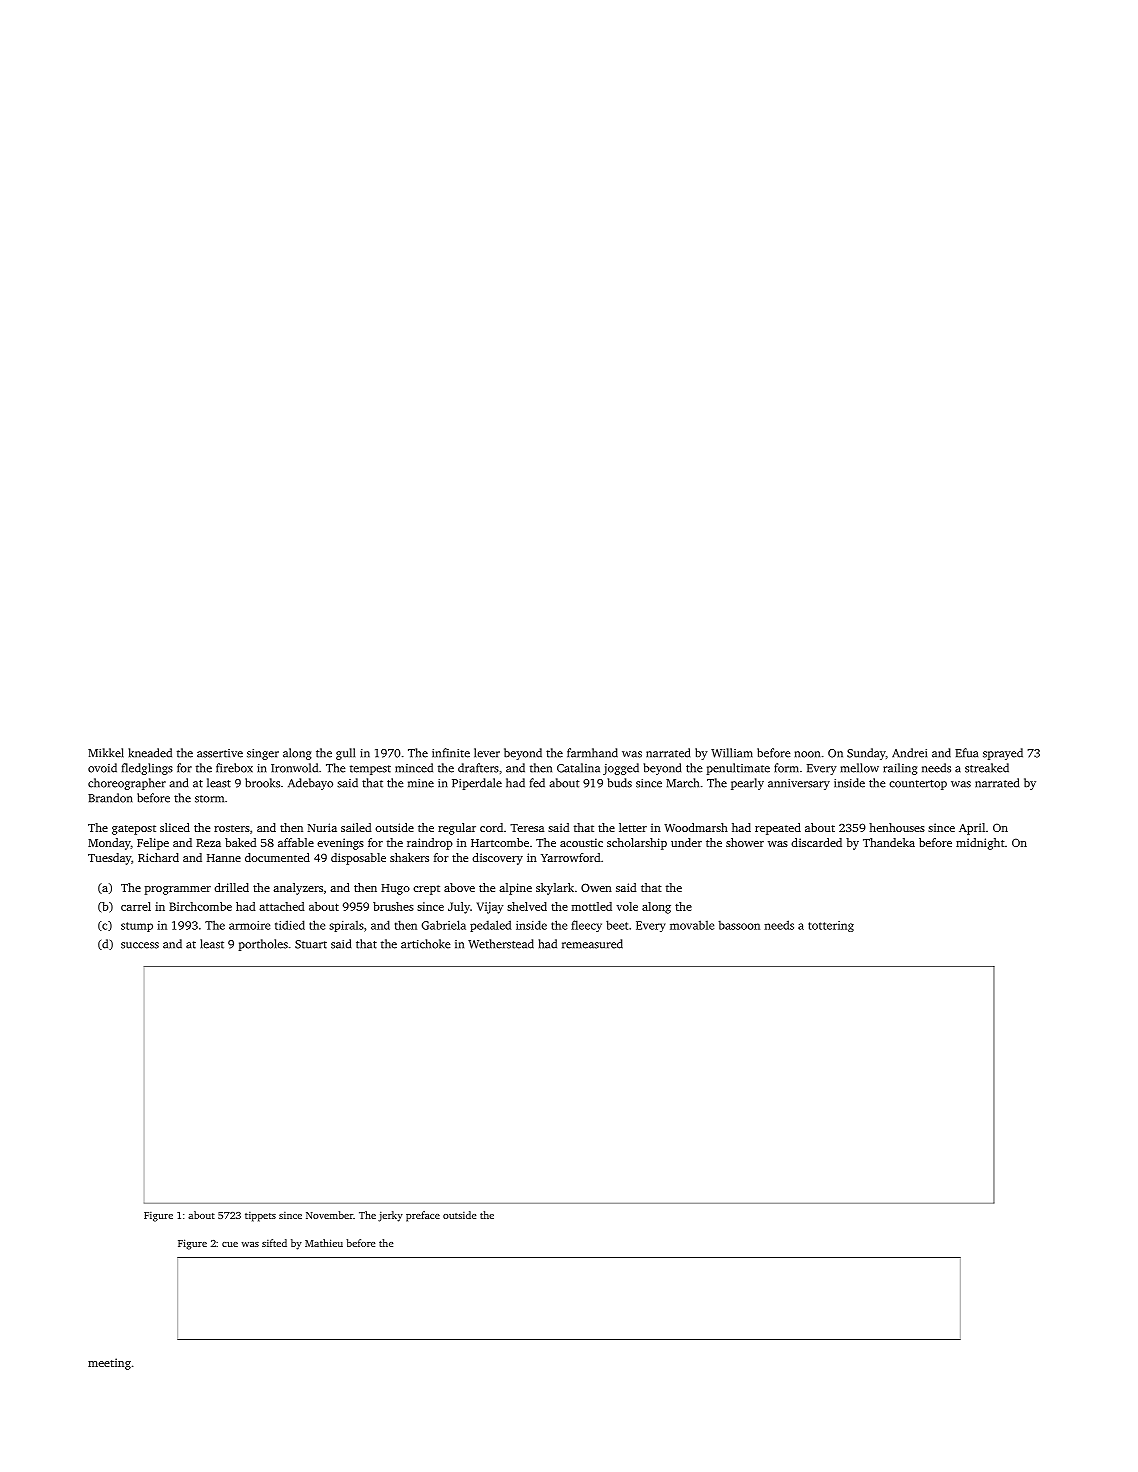 The height and width of the screenshot is (1472, 1138). Describe the element at coordinates (274, 1243) in the screenshot. I see `sifted` at that location.
